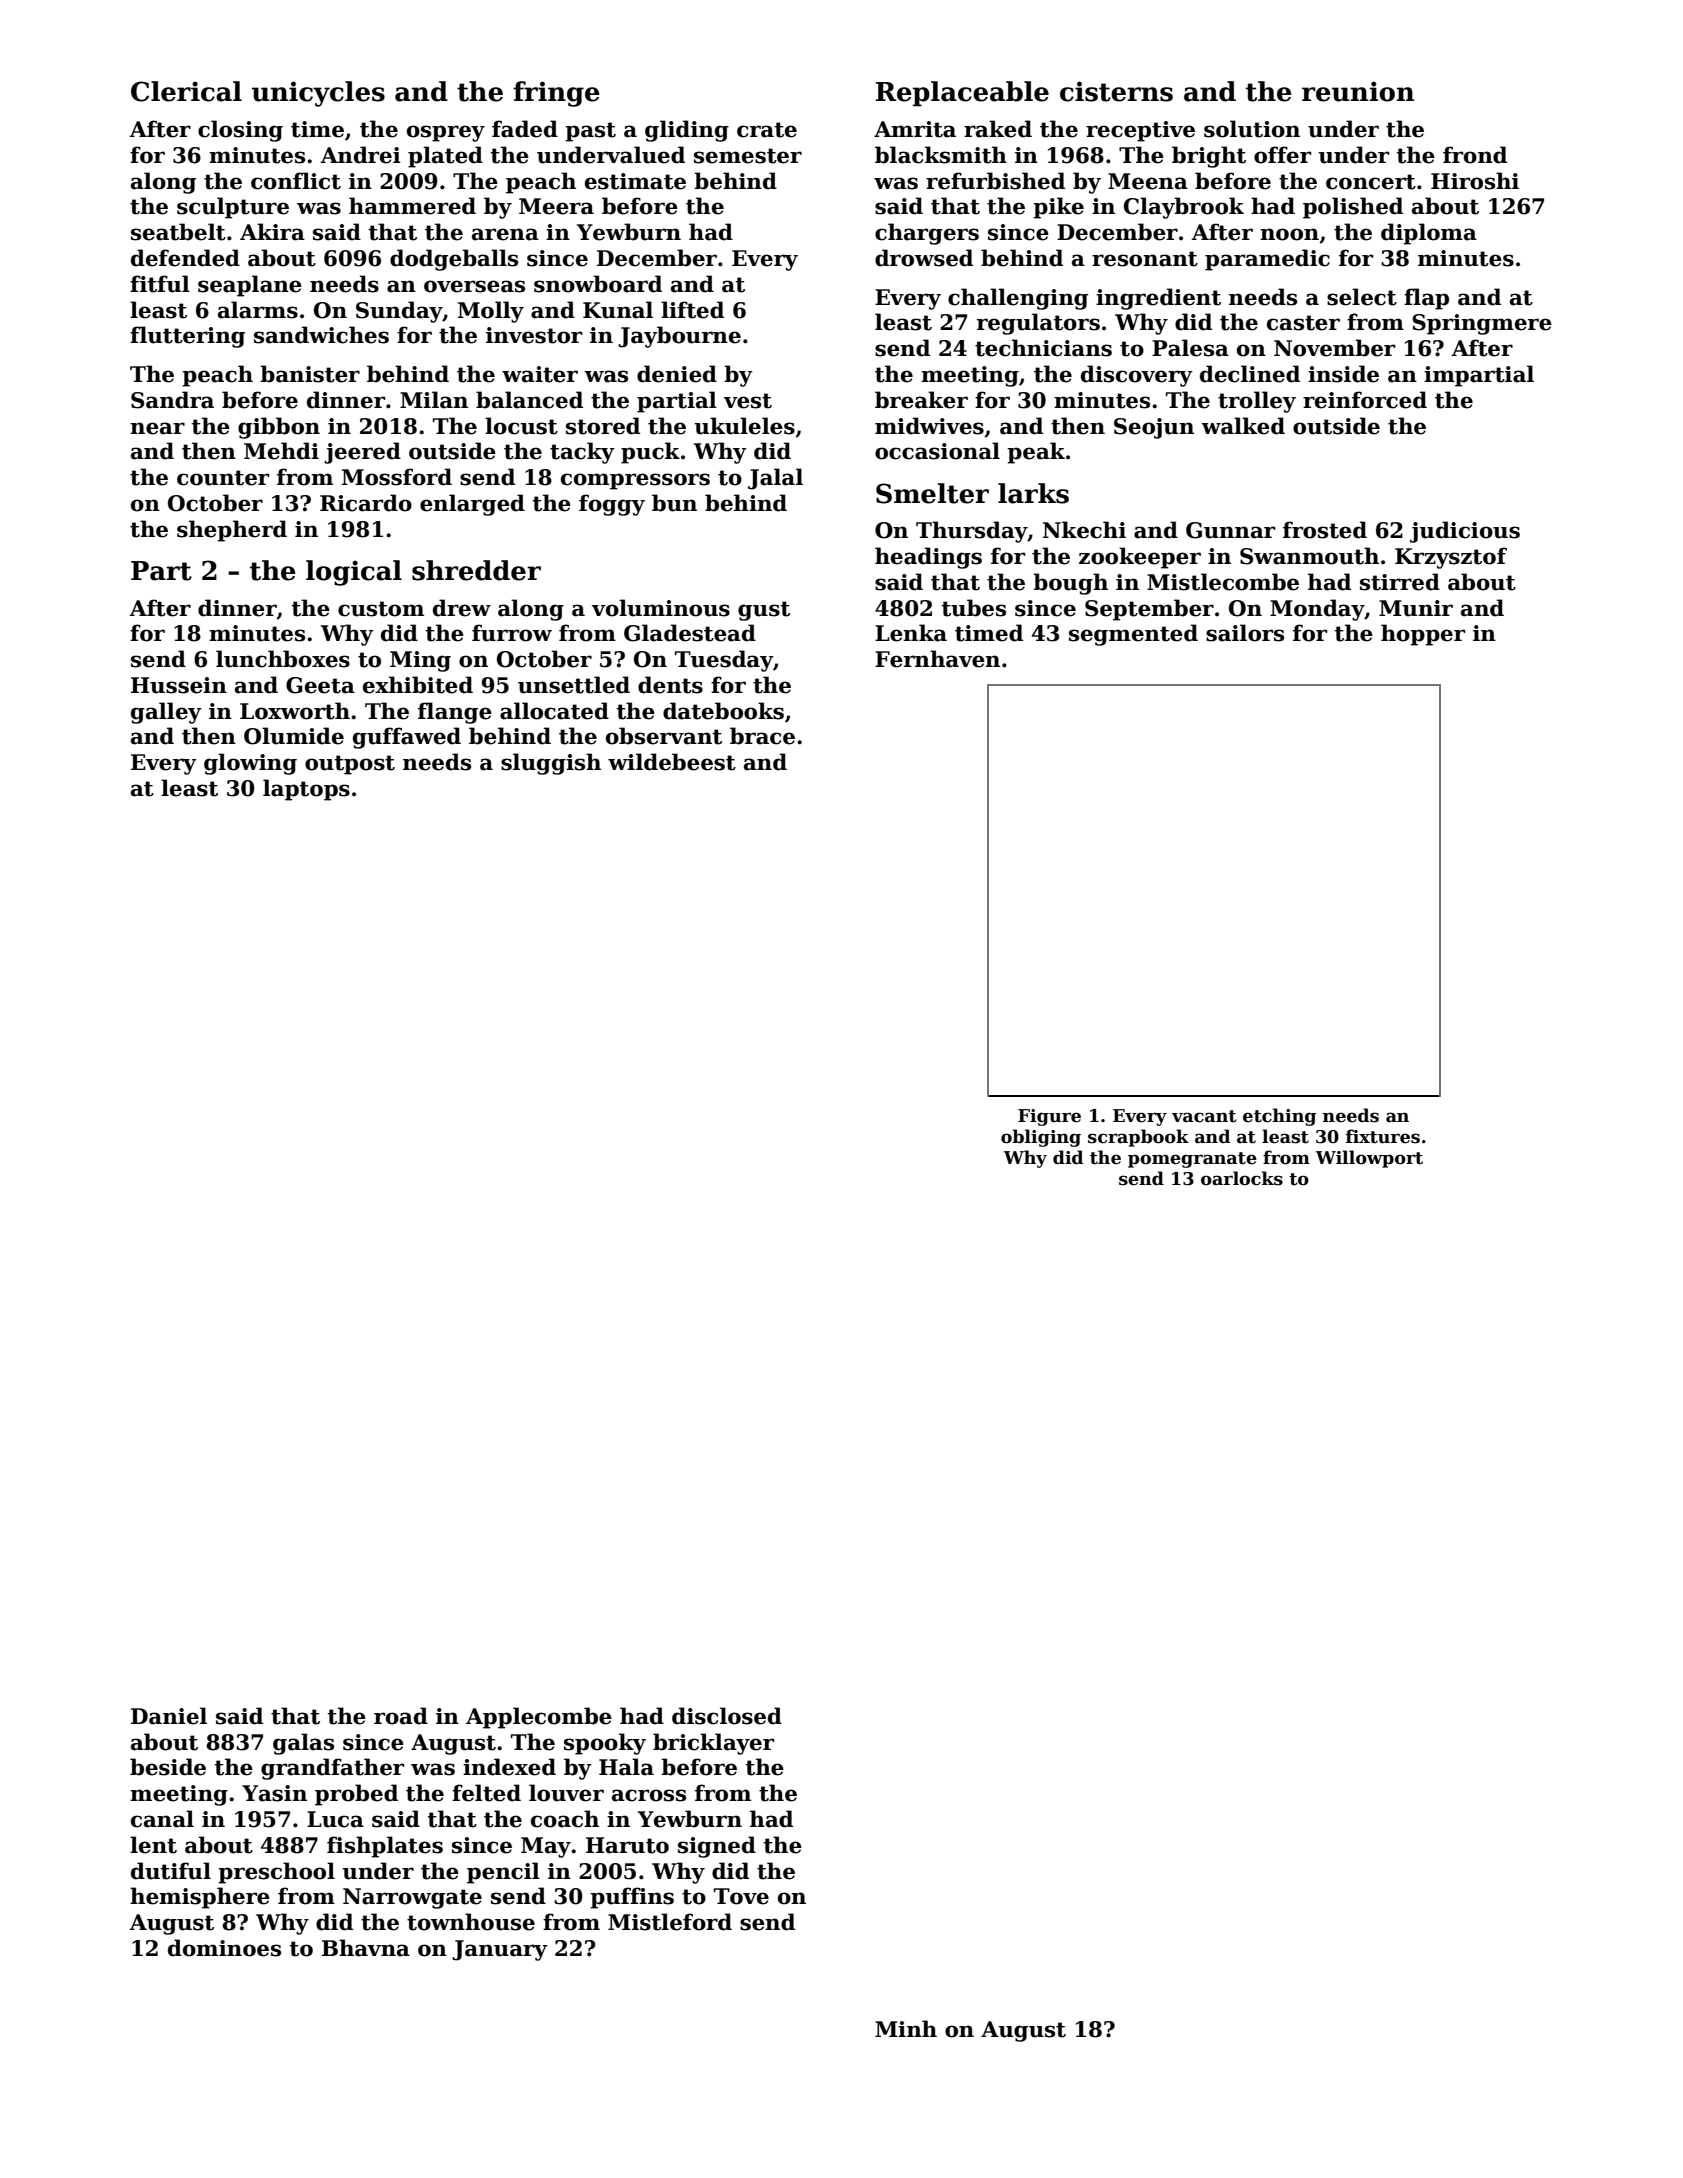 The height and width of the screenshot is (2178, 1683). I want to click on disclosed, so click(727, 1716).
